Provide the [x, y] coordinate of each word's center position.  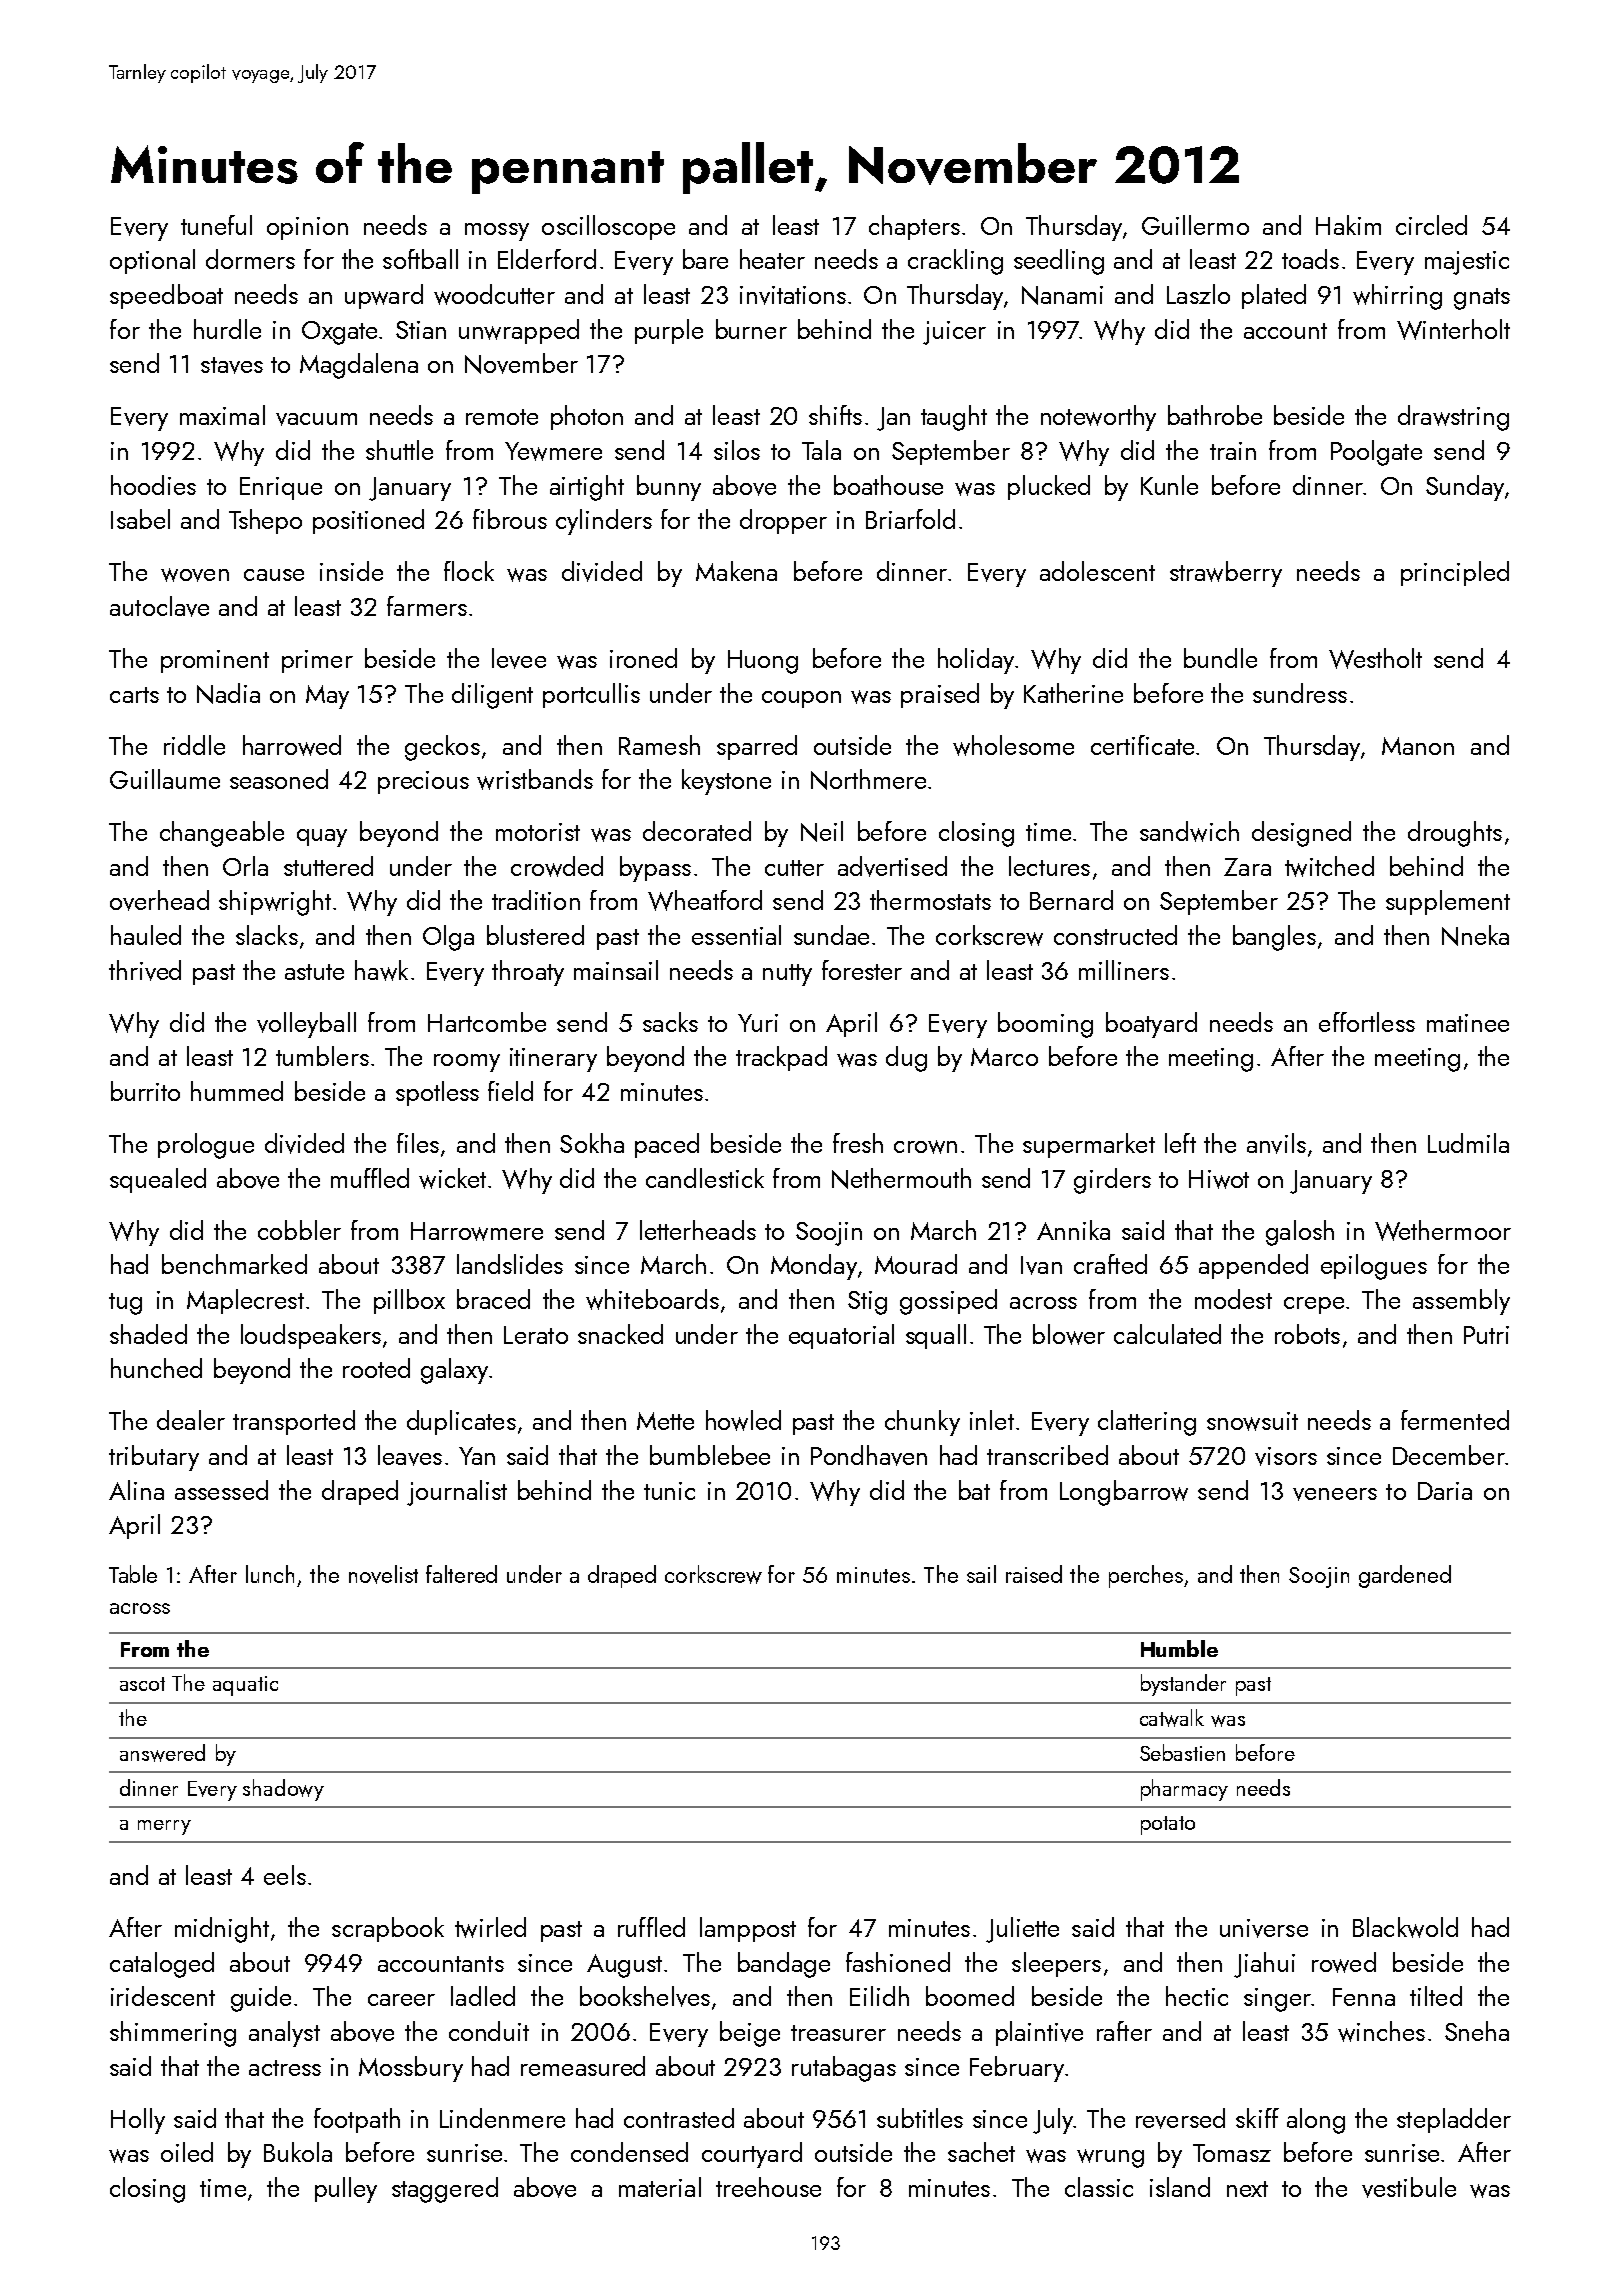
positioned [368, 521]
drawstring [1453, 418]
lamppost [748, 1929]
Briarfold [910, 519]
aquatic [245, 1686]
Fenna [1364, 1997]
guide [261, 1999]
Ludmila [1468, 1143]
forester [862, 970]
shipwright [275, 903]
